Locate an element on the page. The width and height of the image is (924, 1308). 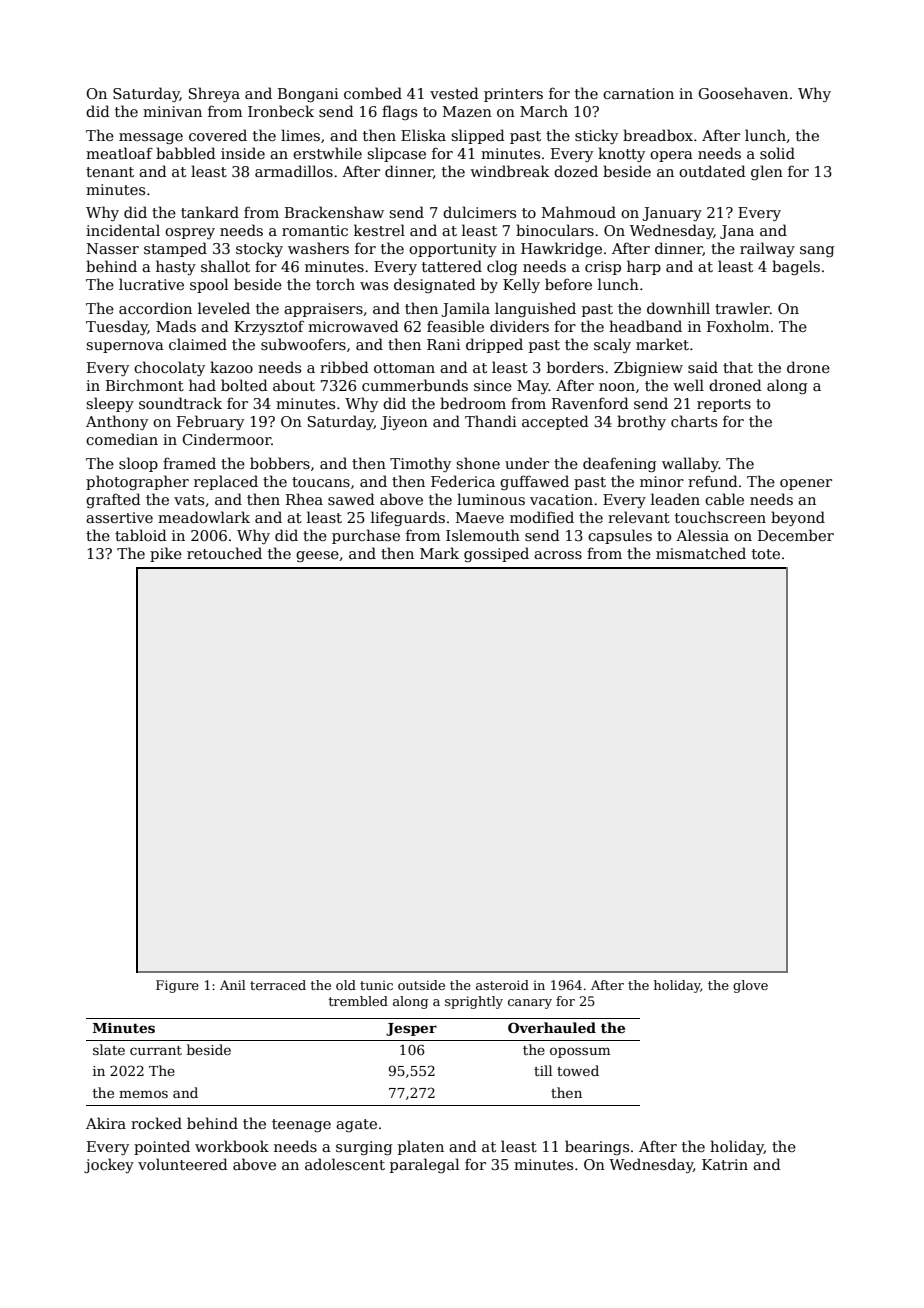
dozed is located at coordinates (576, 171).
